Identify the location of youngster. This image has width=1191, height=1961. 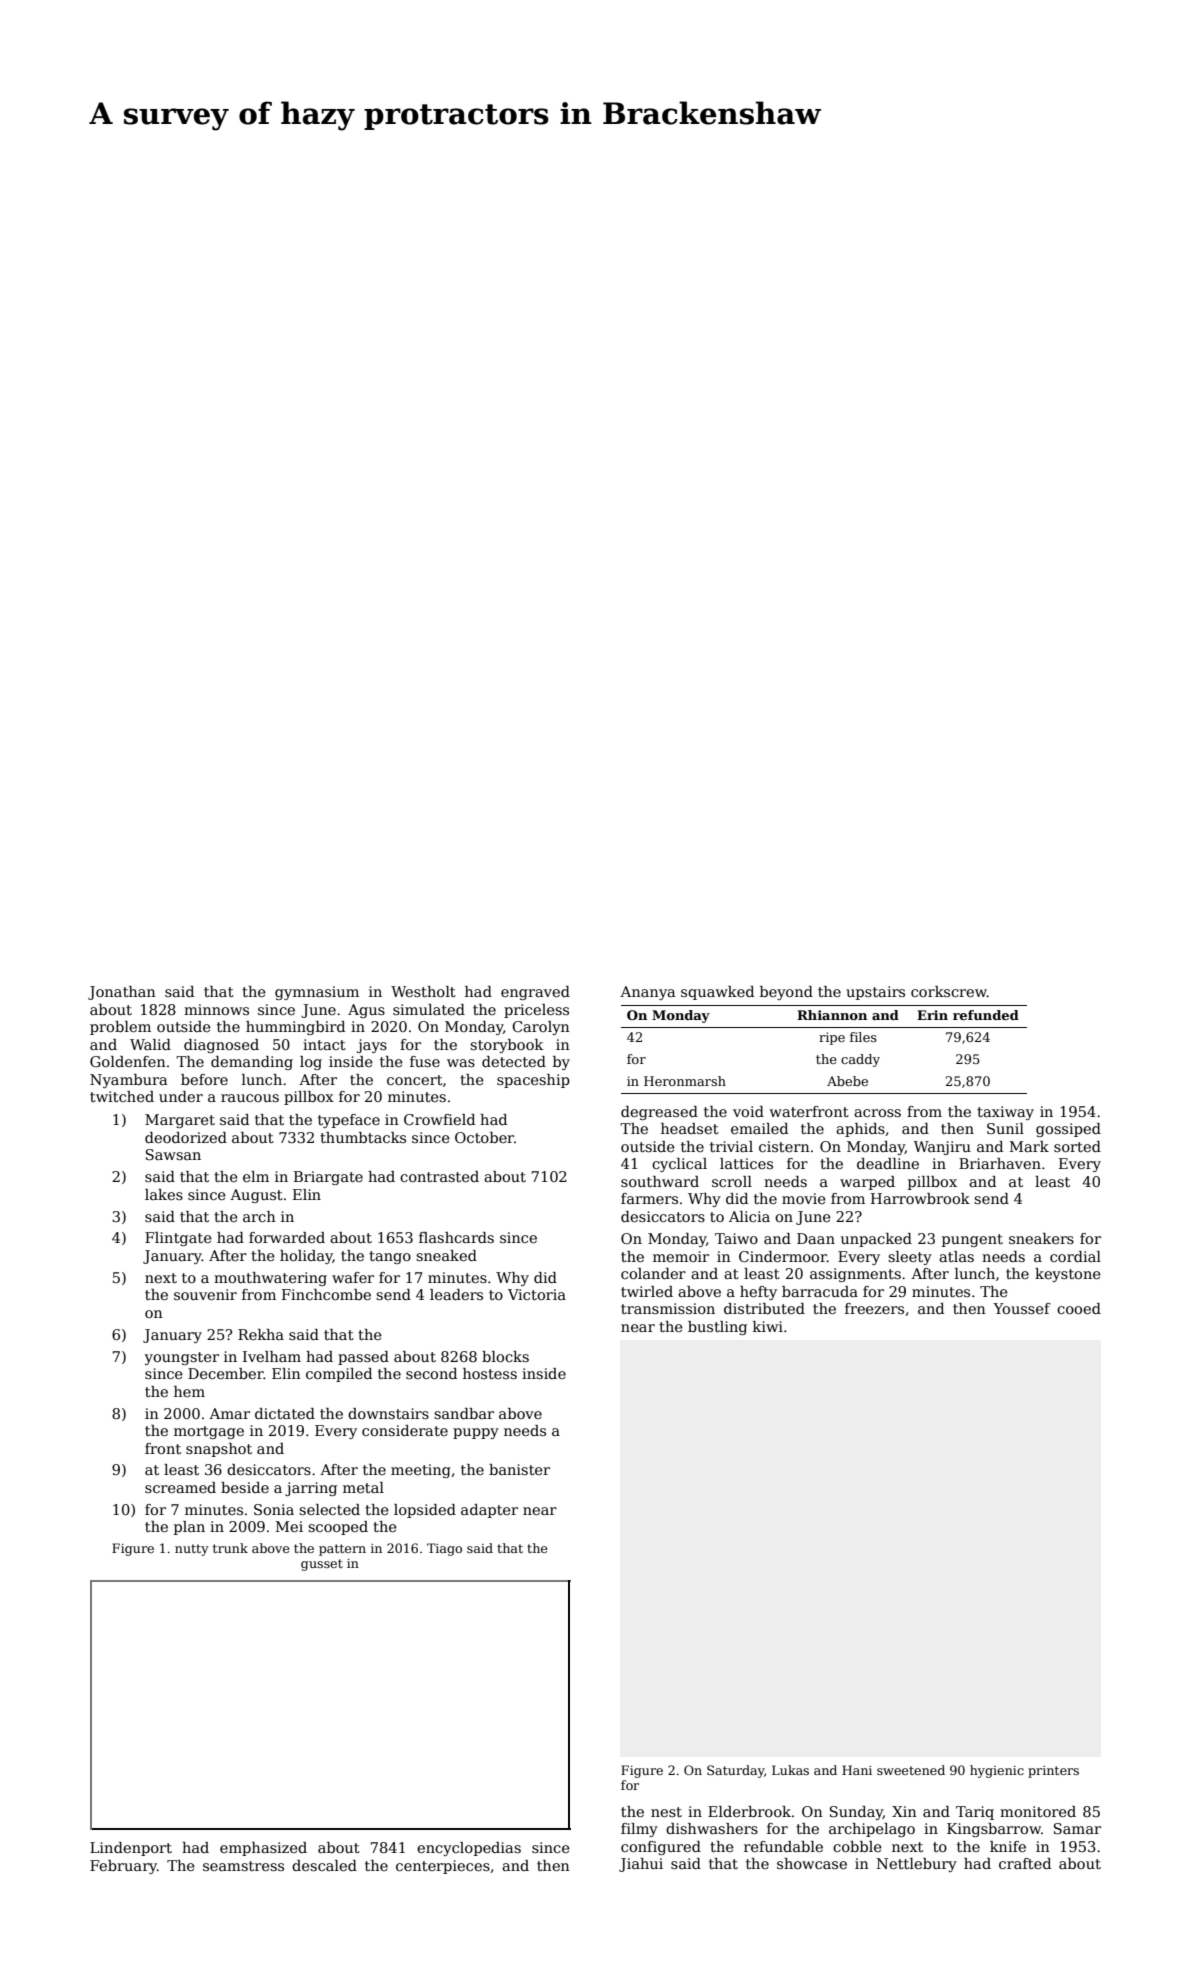
(182, 1358).
